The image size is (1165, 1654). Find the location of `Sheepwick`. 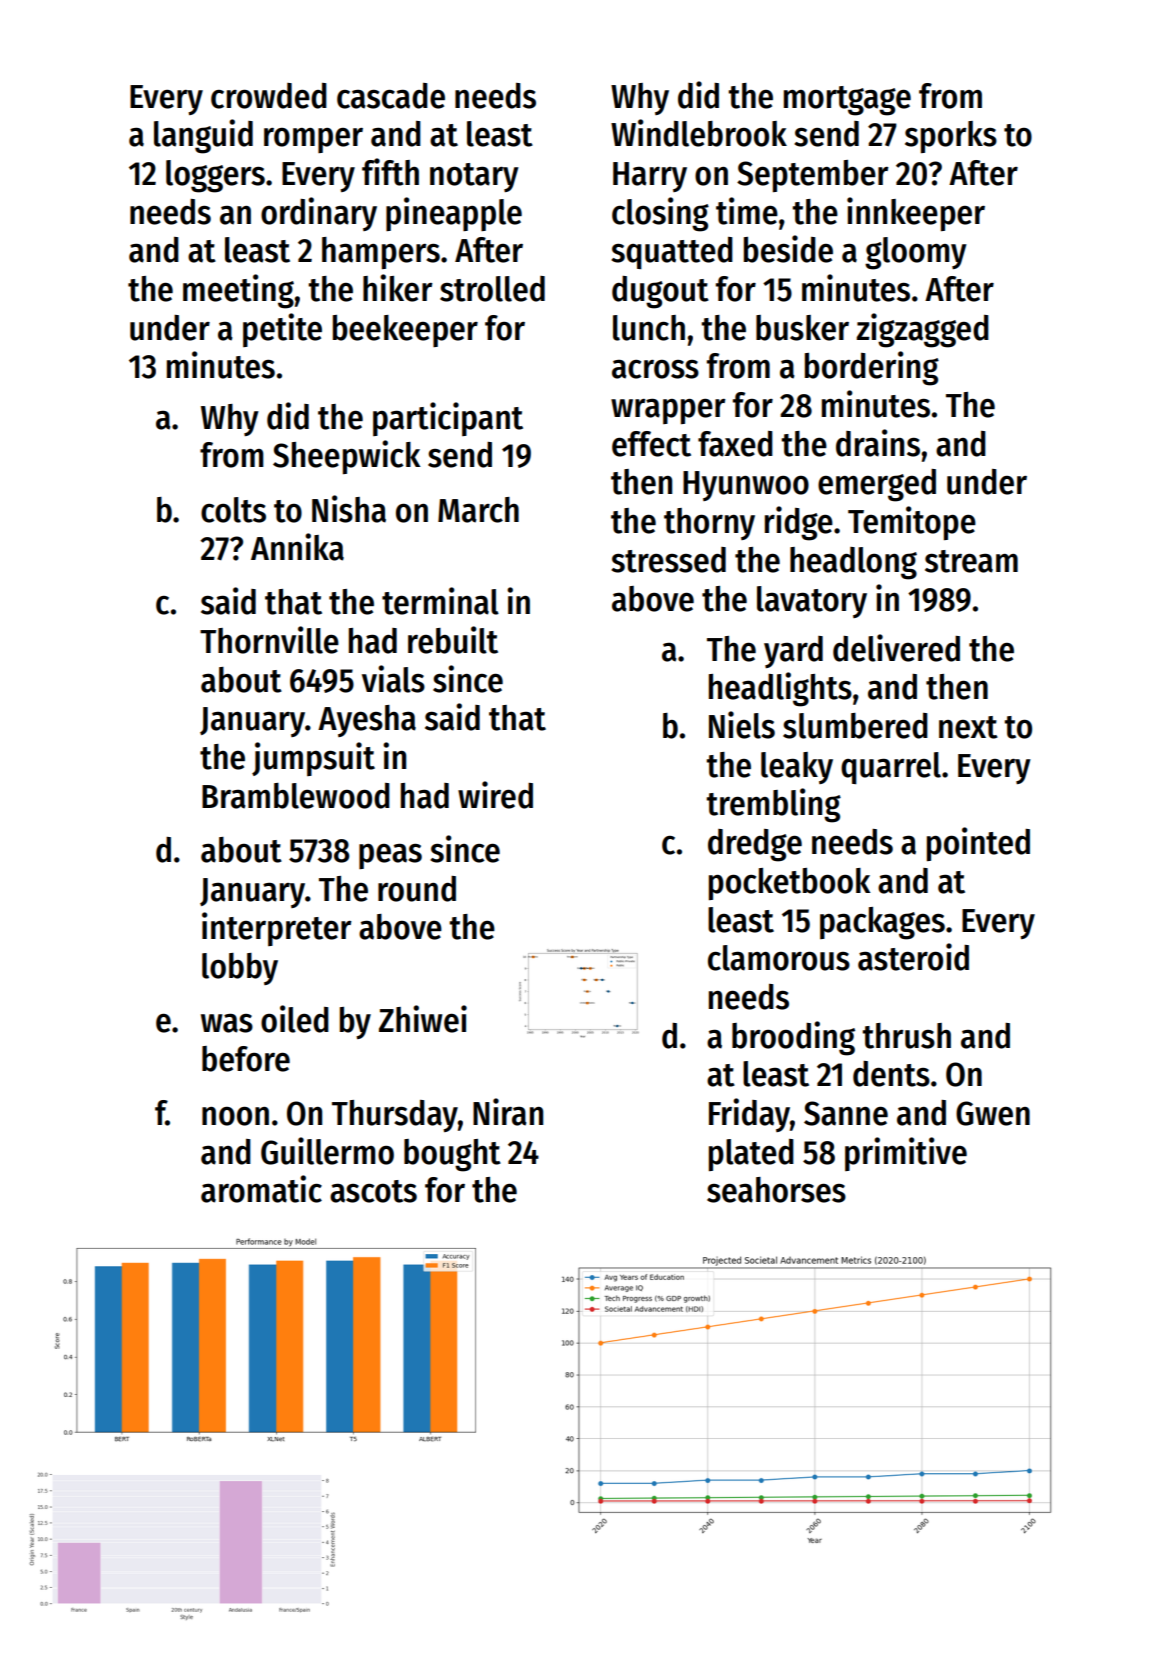

Sheepwick is located at coordinates (347, 457).
